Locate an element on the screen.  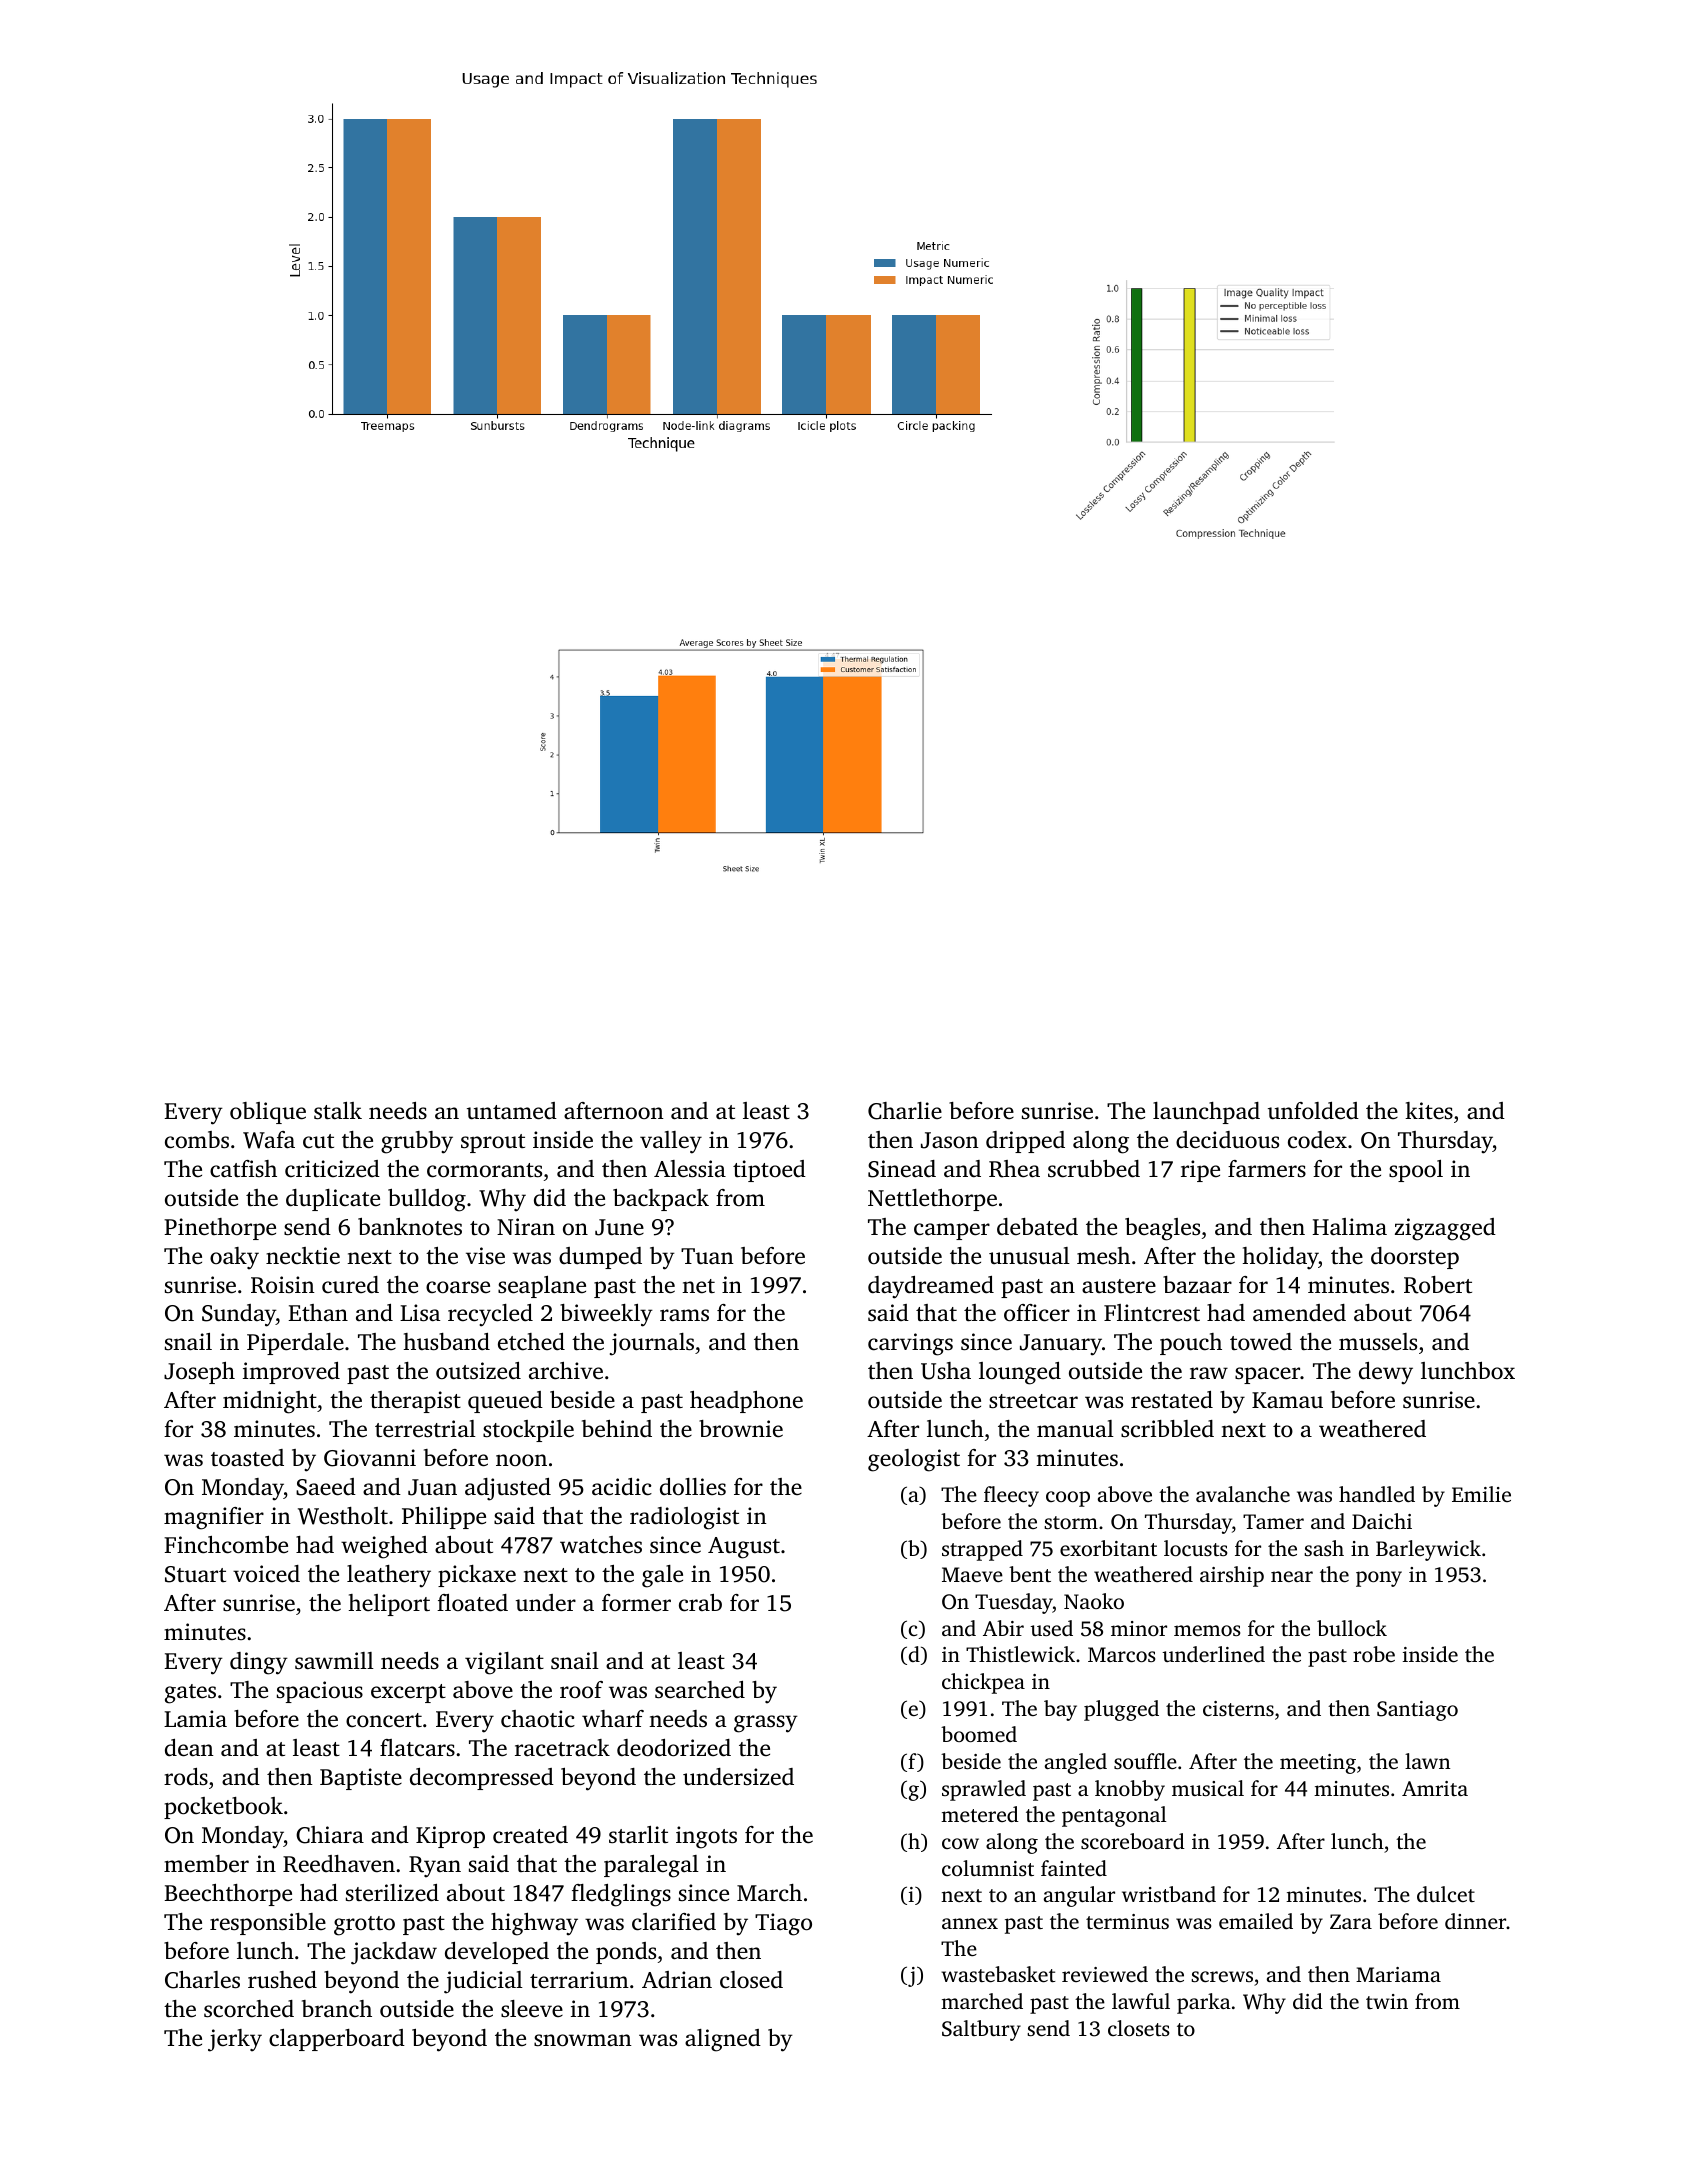
Emilie is located at coordinates (1481, 1494).
